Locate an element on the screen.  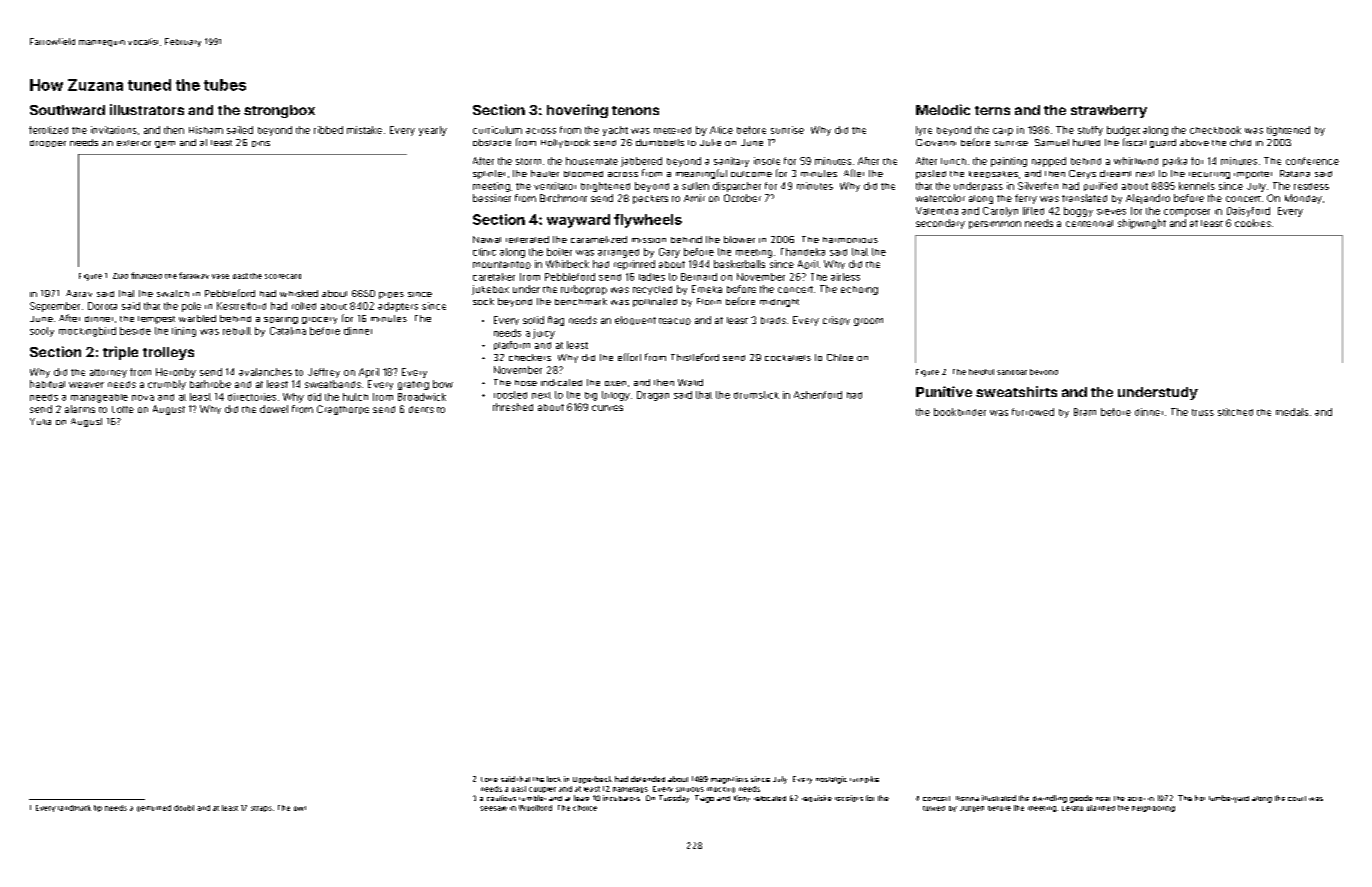
Cragthorpe is located at coordinates (343, 410).
